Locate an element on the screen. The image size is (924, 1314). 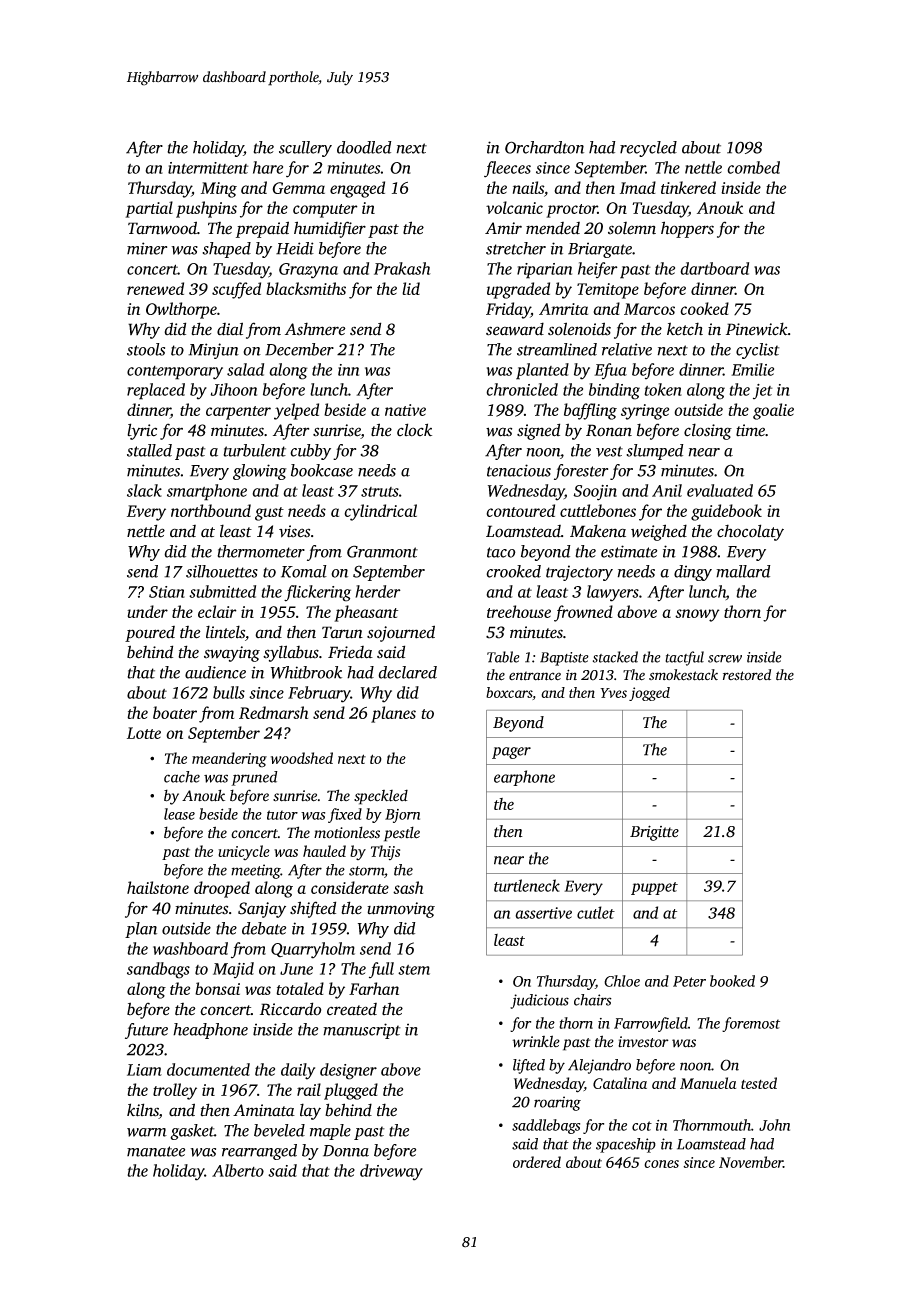
Prakash is located at coordinates (402, 268).
